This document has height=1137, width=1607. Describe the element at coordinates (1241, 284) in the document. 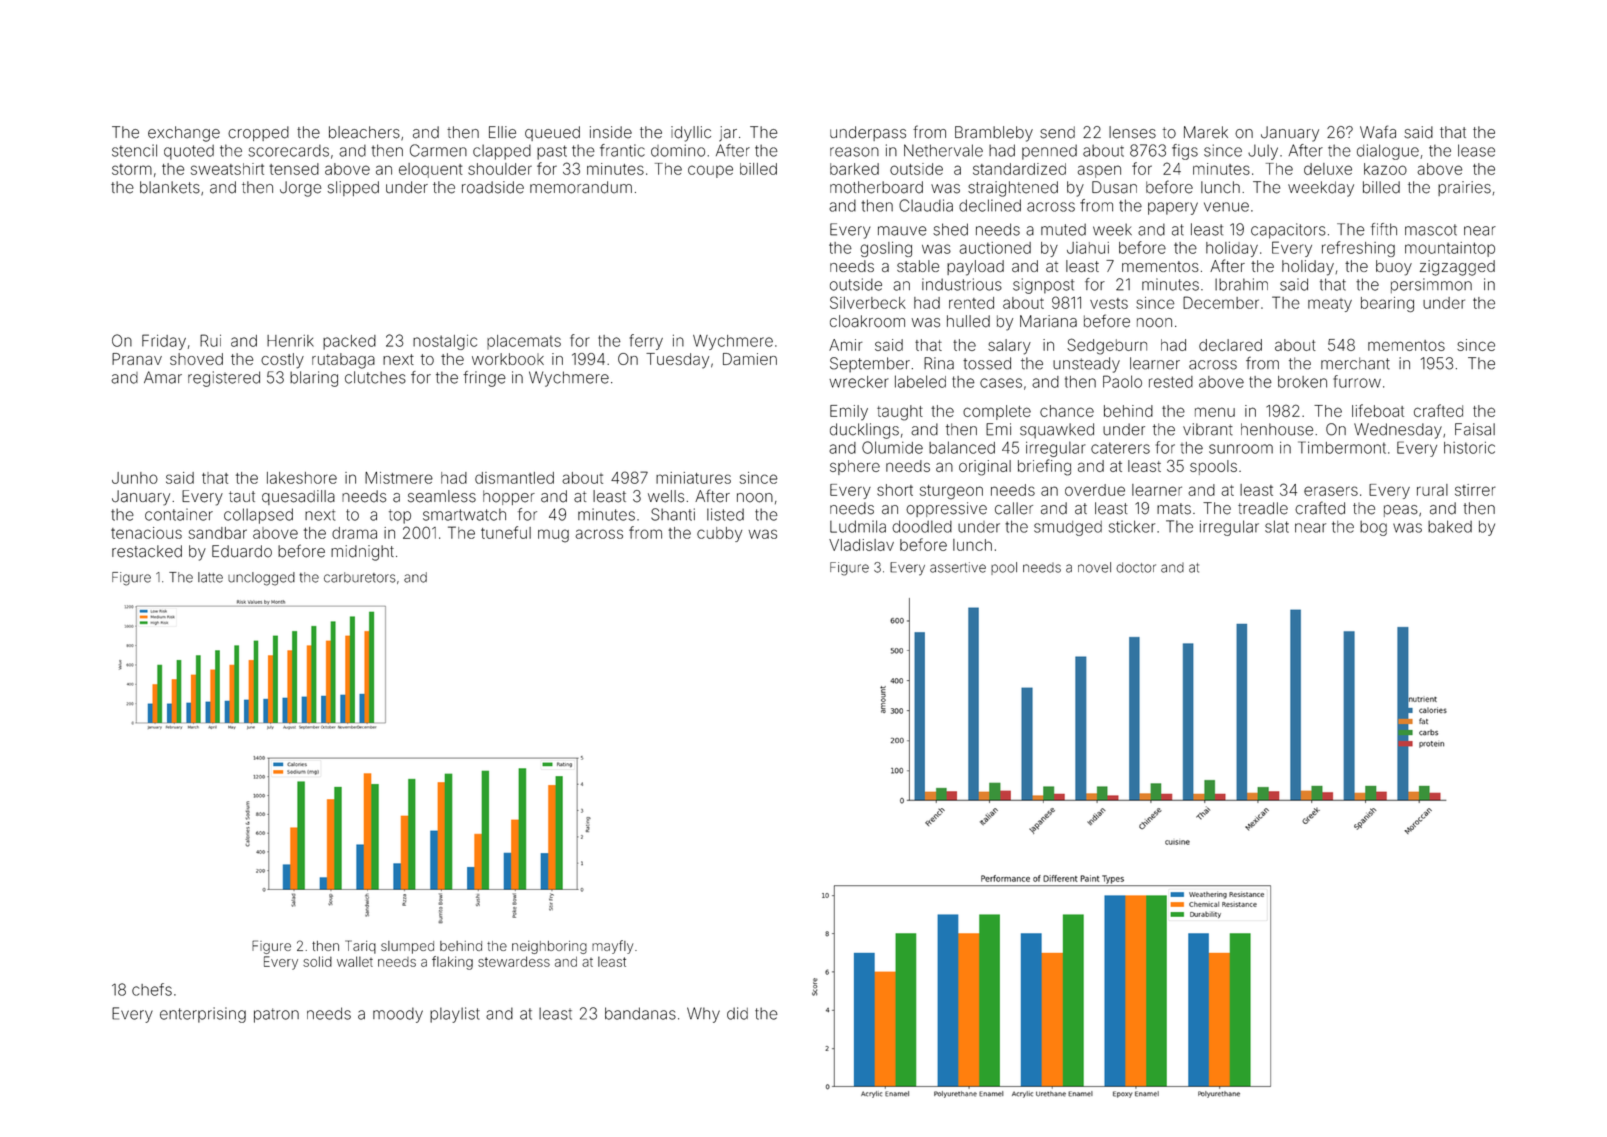

I see `Ibrahim` at that location.
